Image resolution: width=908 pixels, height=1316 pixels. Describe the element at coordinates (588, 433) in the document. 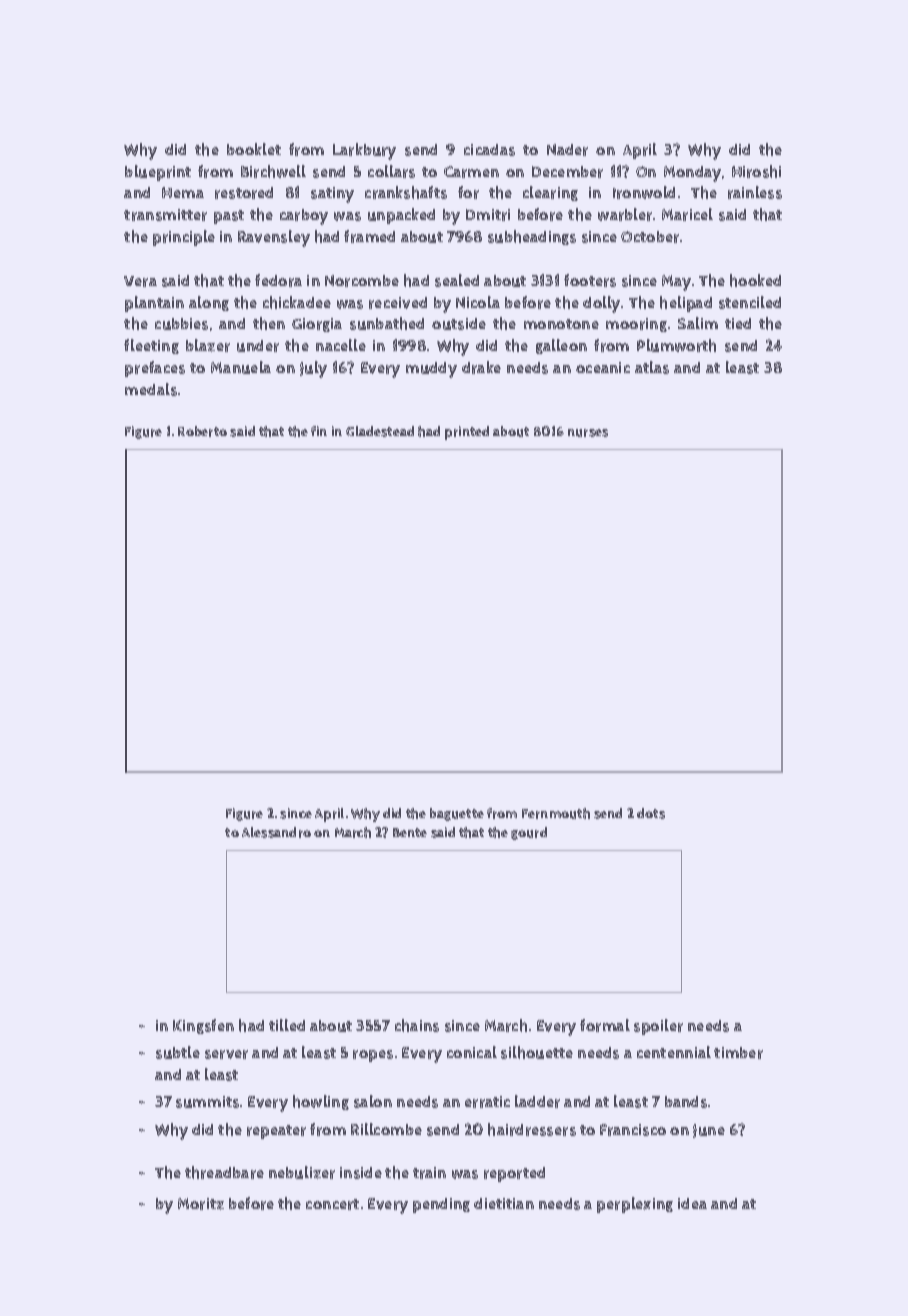

I see `nurses` at that location.
